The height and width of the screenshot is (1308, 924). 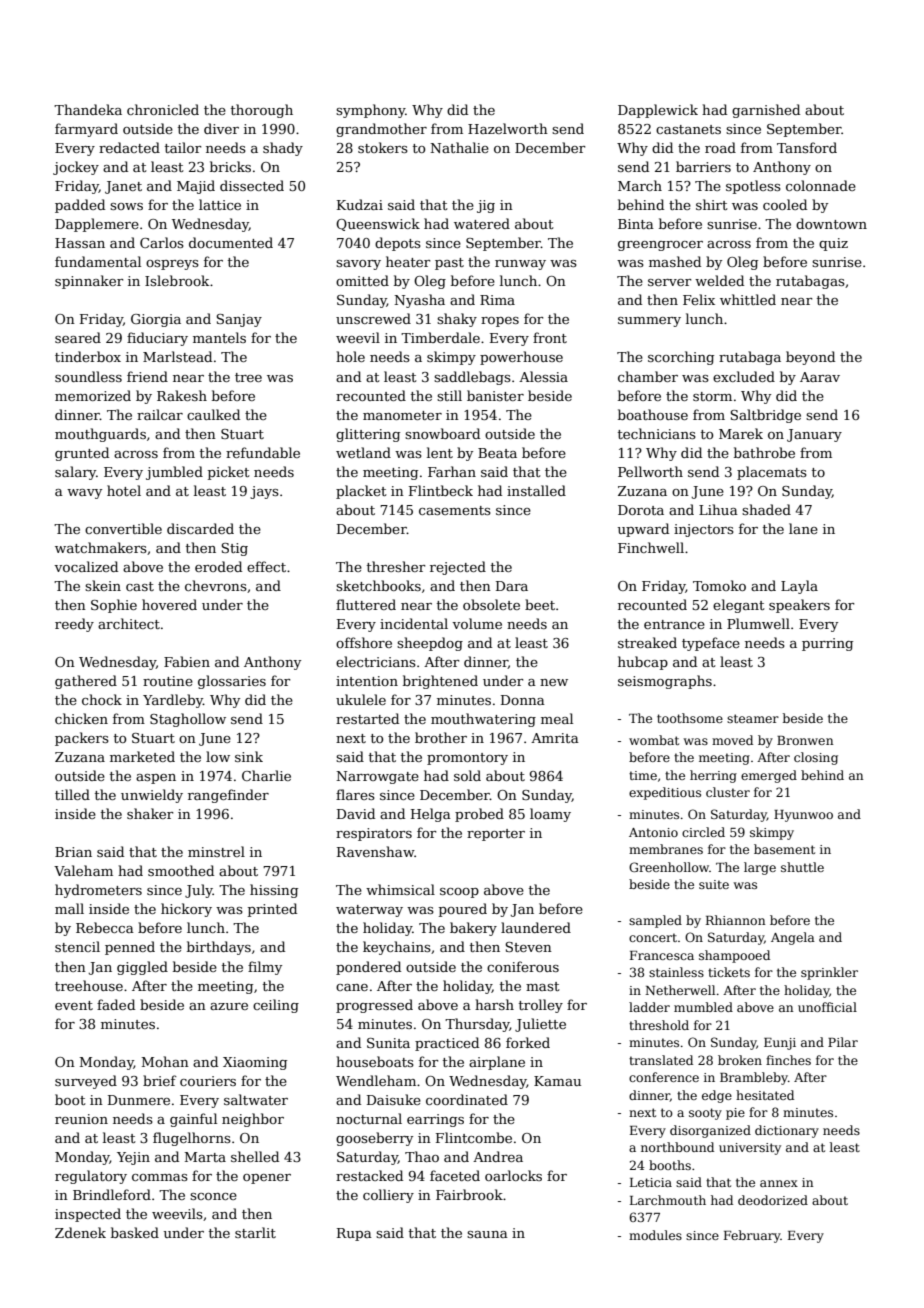 What do you see at coordinates (752, 1236) in the screenshot?
I see `February` at bounding box center [752, 1236].
